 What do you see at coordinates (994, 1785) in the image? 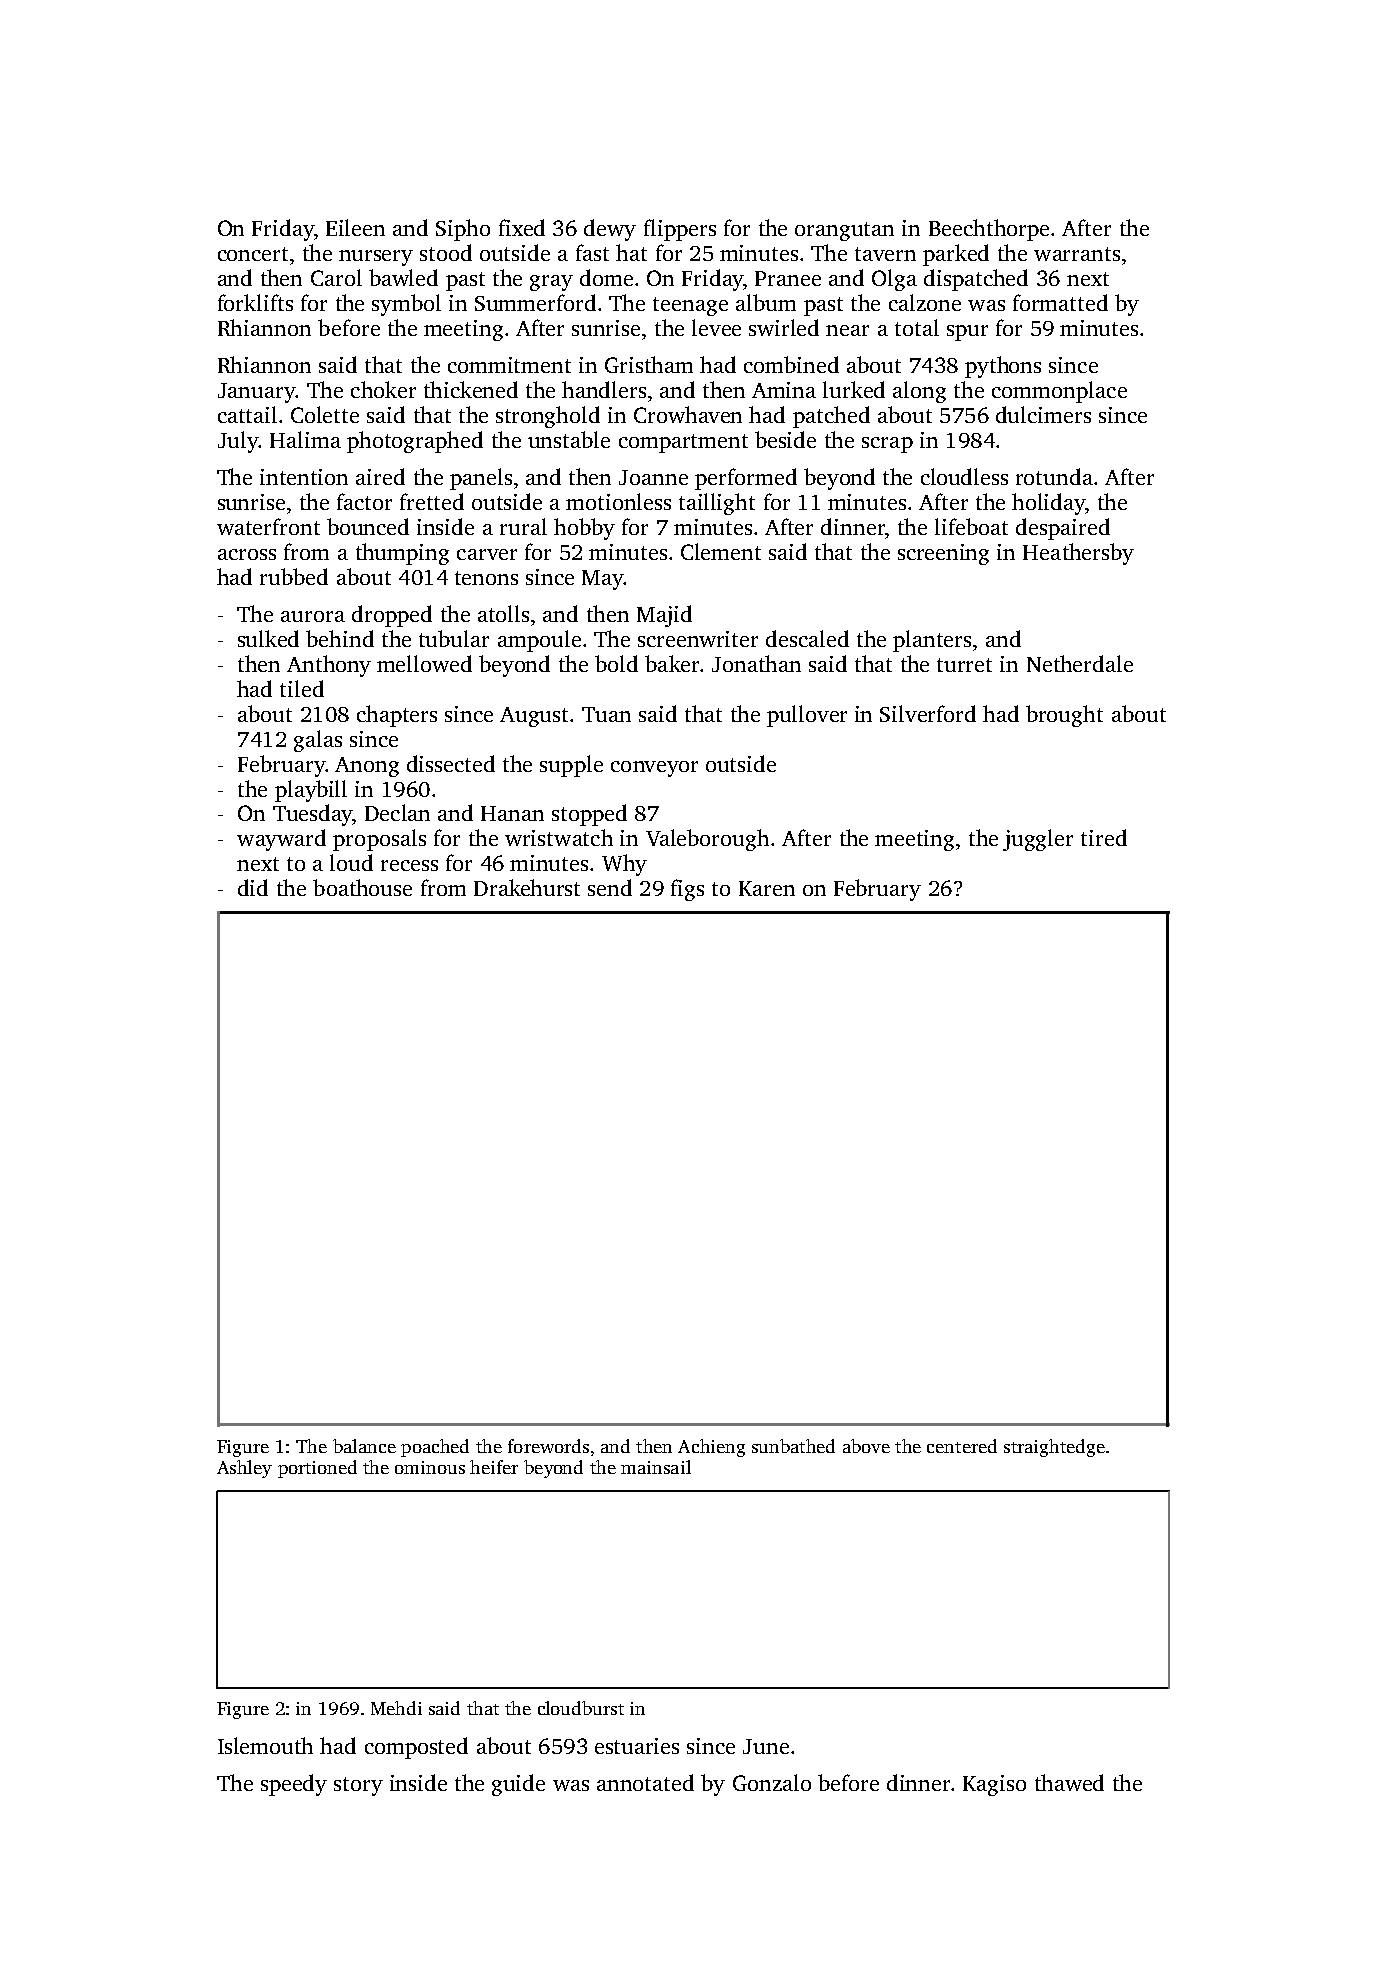
I see `Kagiso` at bounding box center [994, 1785].
